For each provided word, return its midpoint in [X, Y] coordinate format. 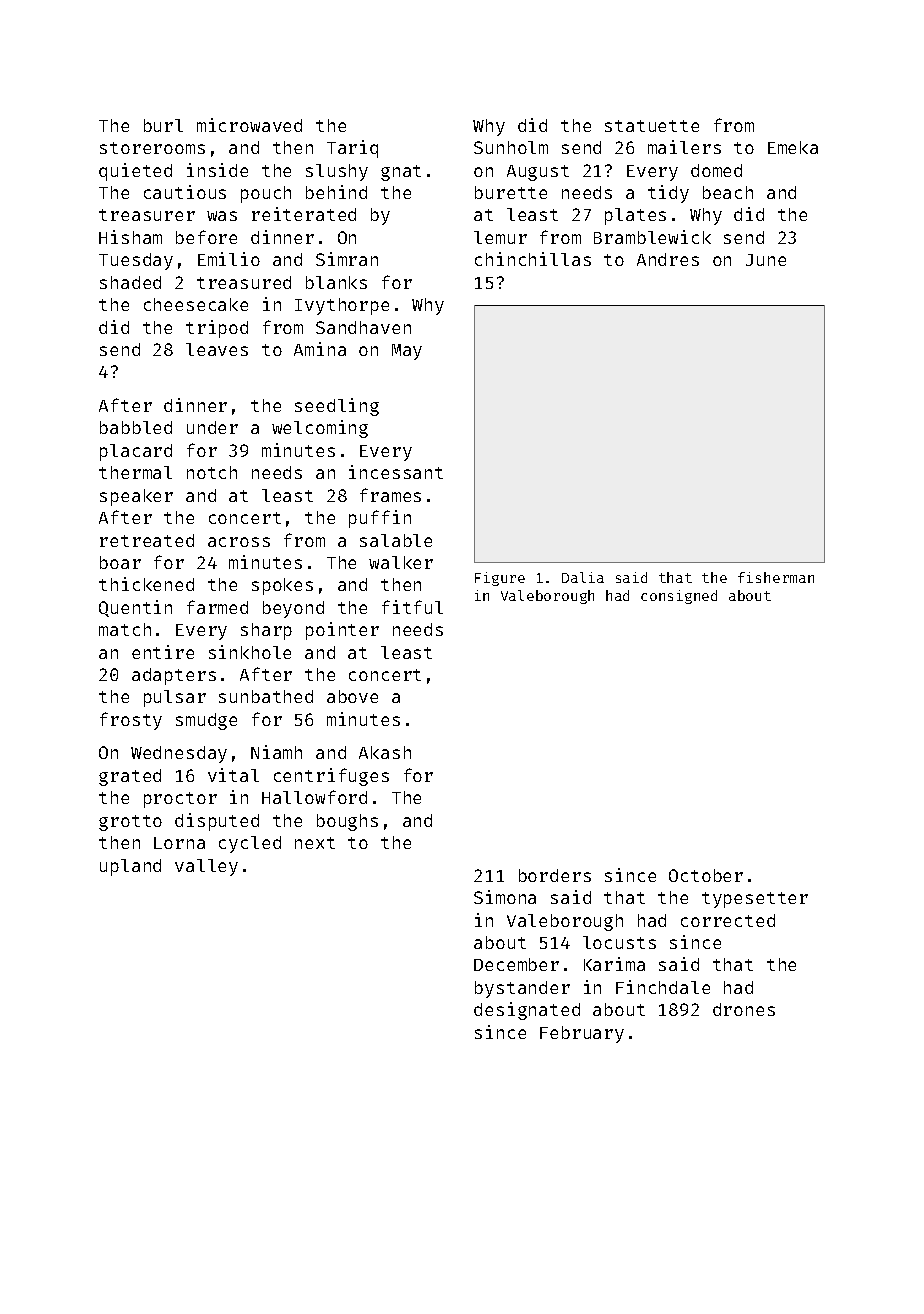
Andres [668, 259]
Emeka [793, 147]
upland [130, 867]
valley [206, 867]
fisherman [776, 577]
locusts [619, 942]
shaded [130, 282]
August [538, 173]
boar [120, 562]
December [516, 964]
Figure [500, 579]
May [407, 352]
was [222, 216]
